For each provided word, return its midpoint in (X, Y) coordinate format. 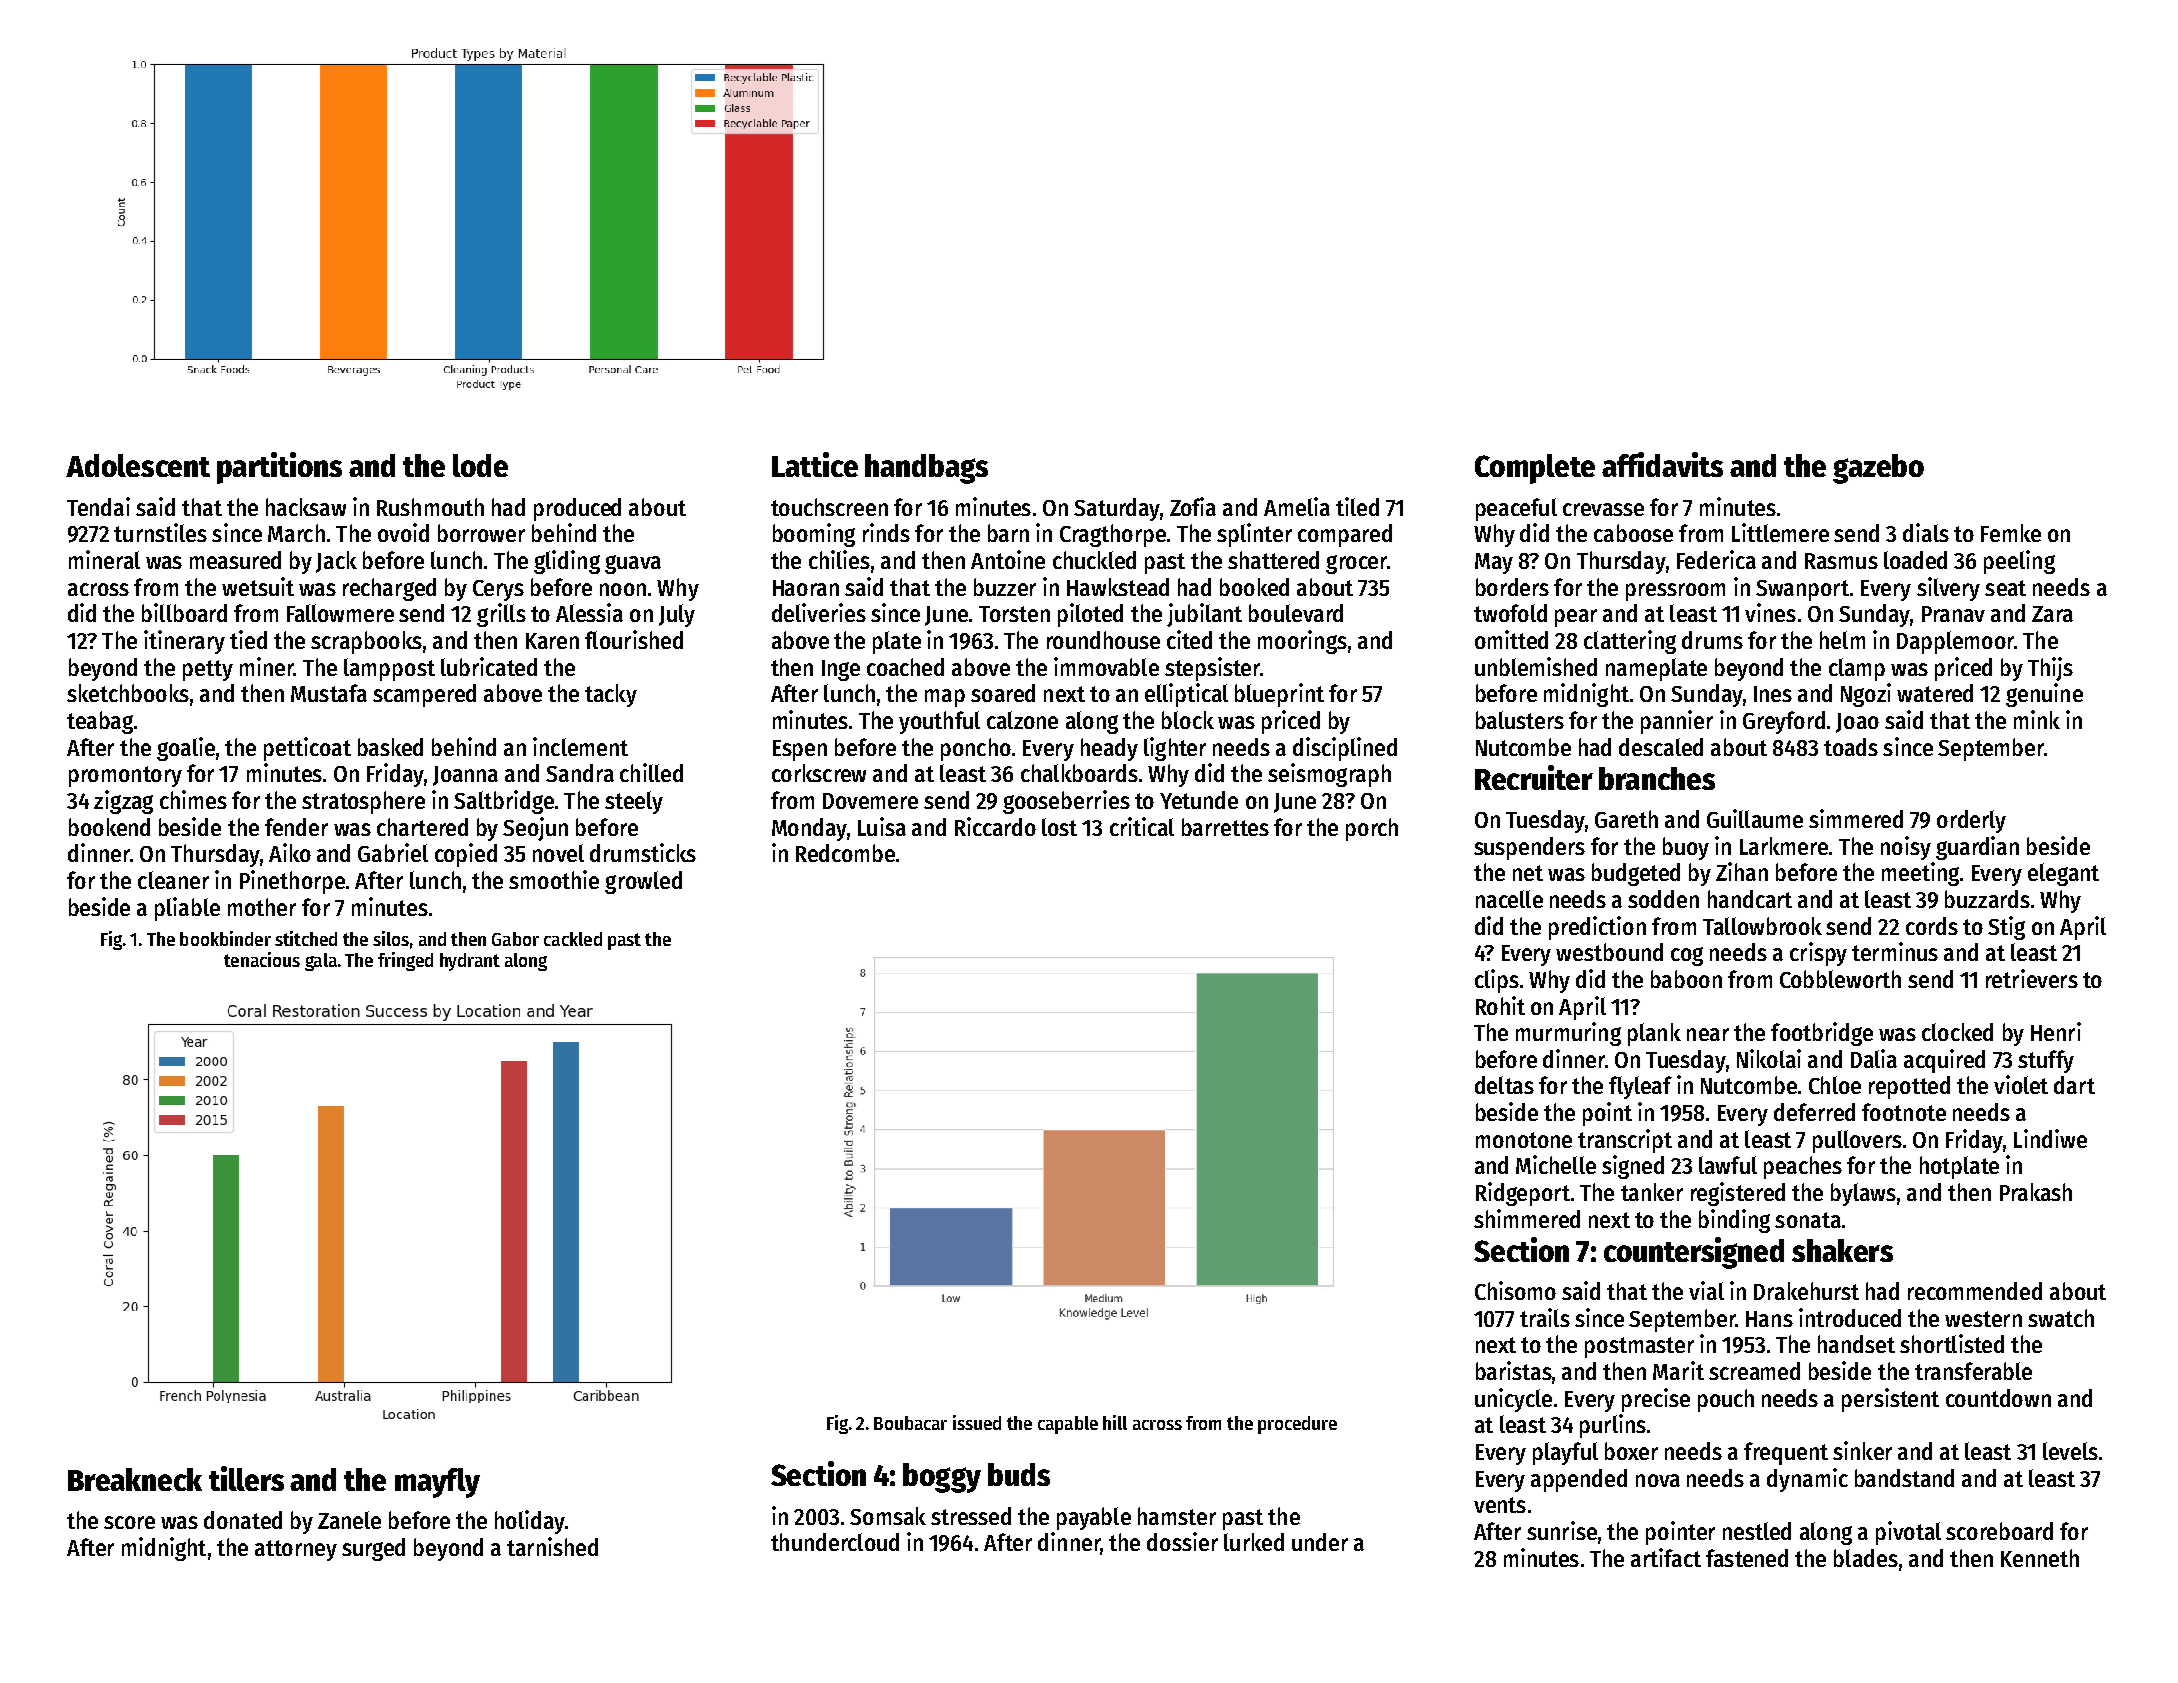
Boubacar (910, 1423)
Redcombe (845, 853)
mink (2037, 719)
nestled (1757, 1531)
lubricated (489, 666)
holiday (530, 1522)
